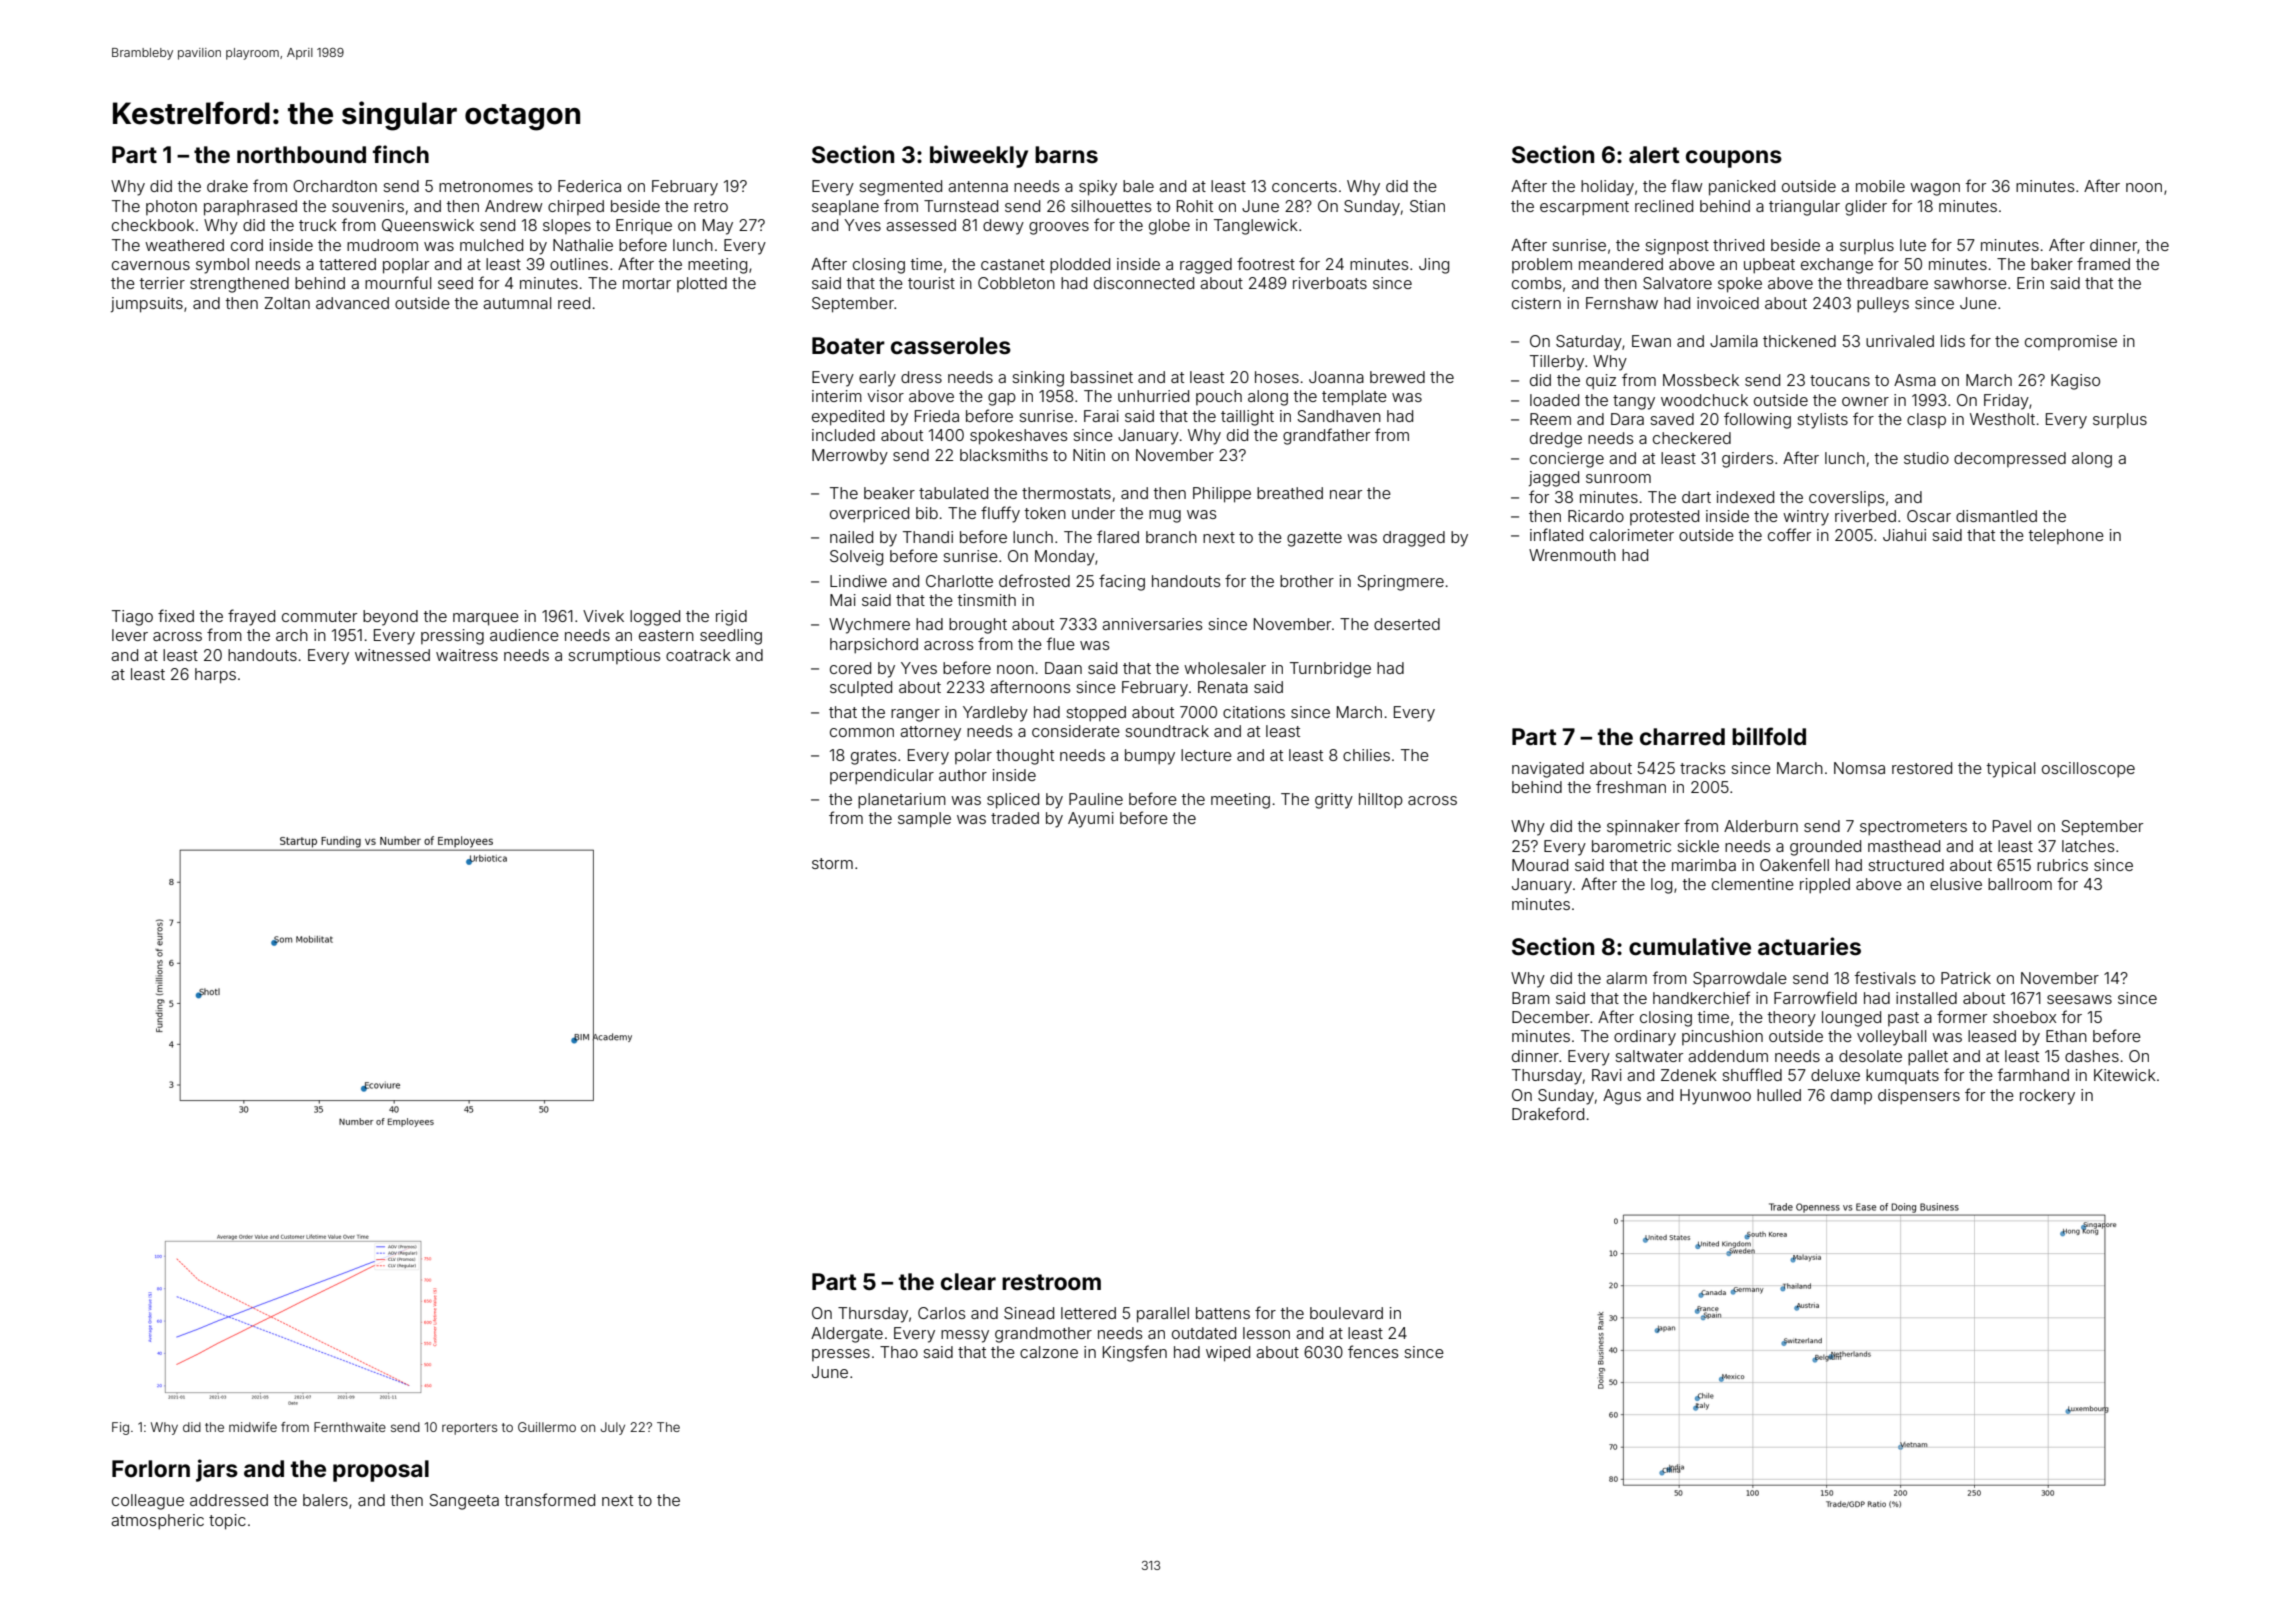 The image size is (2282, 1614). What do you see at coordinates (1622, 1097) in the screenshot?
I see `Agus` at bounding box center [1622, 1097].
